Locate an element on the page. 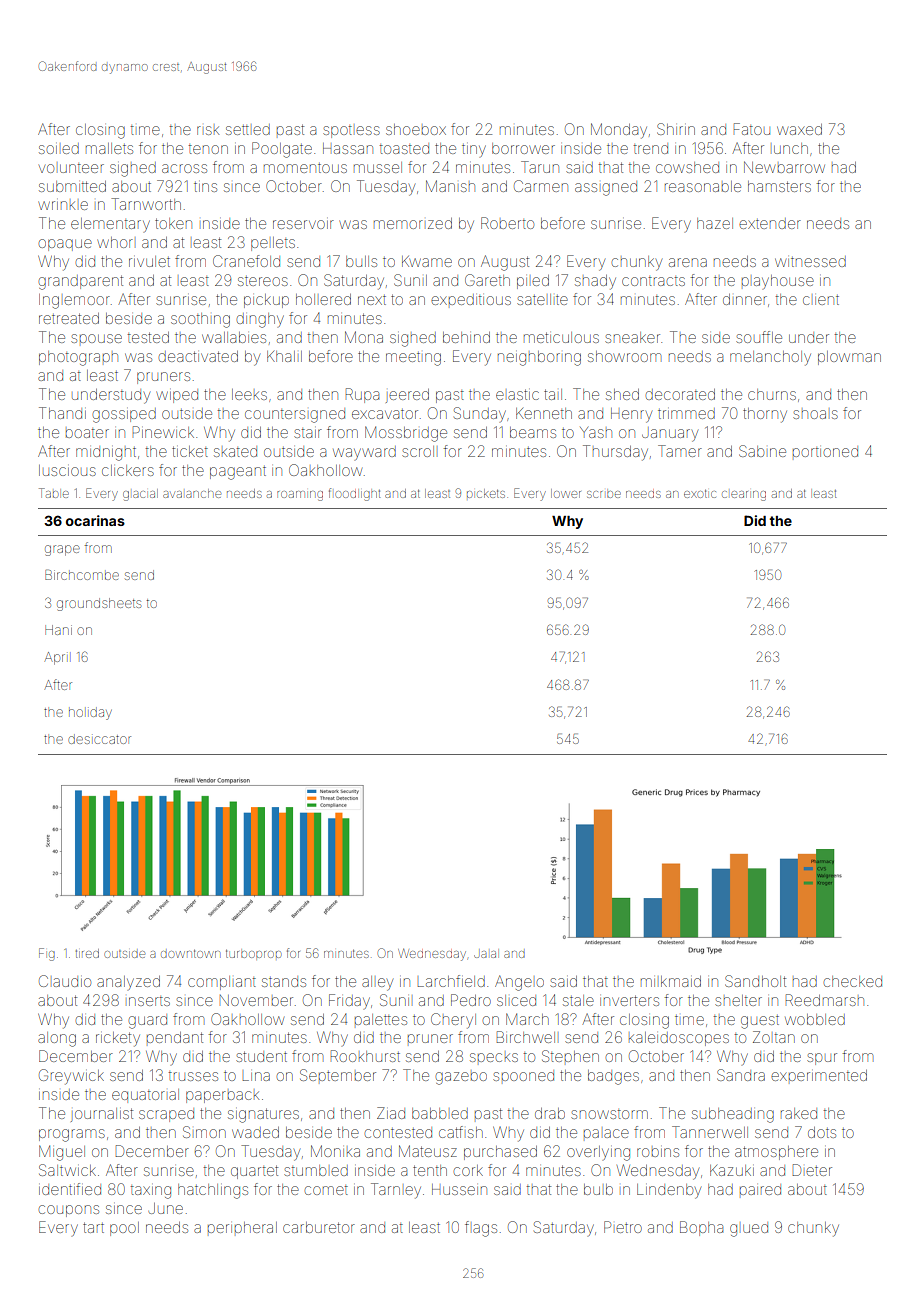 The image size is (924, 1308). mallets is located at coordinates (109, 148).
